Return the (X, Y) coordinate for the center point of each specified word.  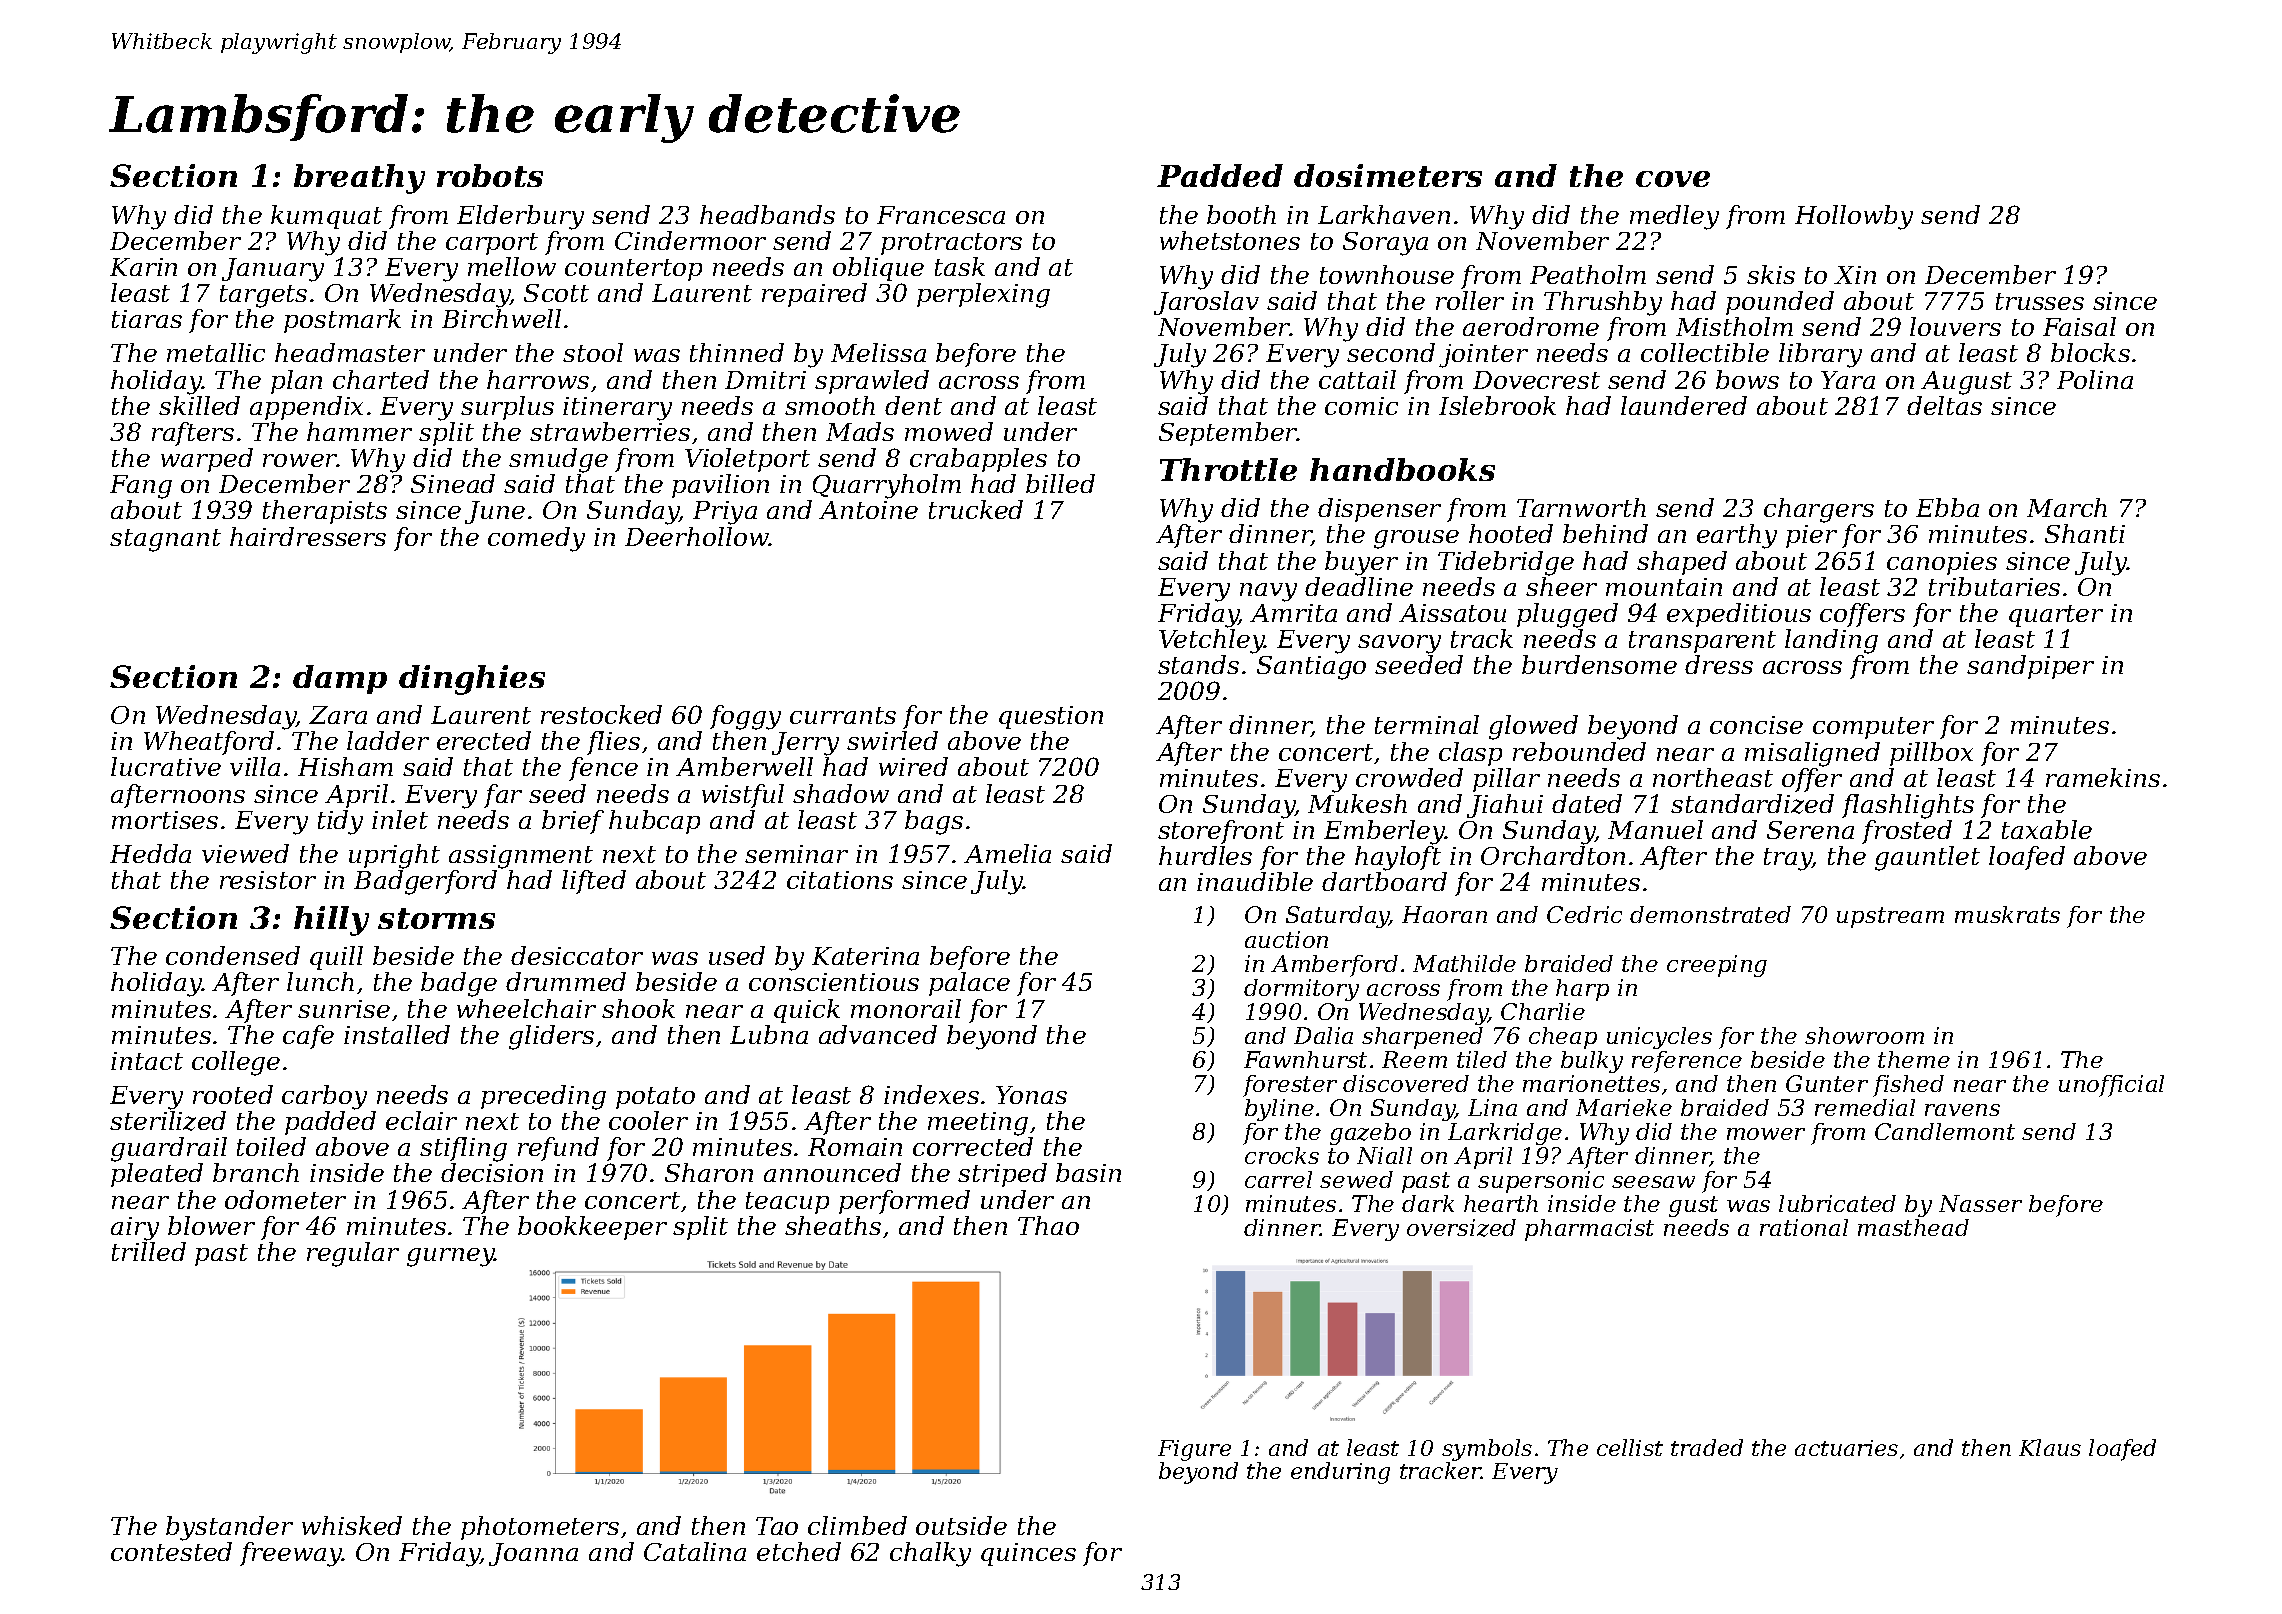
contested (171, 1551)
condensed (233, 955)
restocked (601, 714)
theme (1914, 1059)
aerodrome (1531, 326)
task (960, 266)
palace (969, 984)
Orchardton (1553, 855)
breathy (359, 179)
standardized (1752, 804)
